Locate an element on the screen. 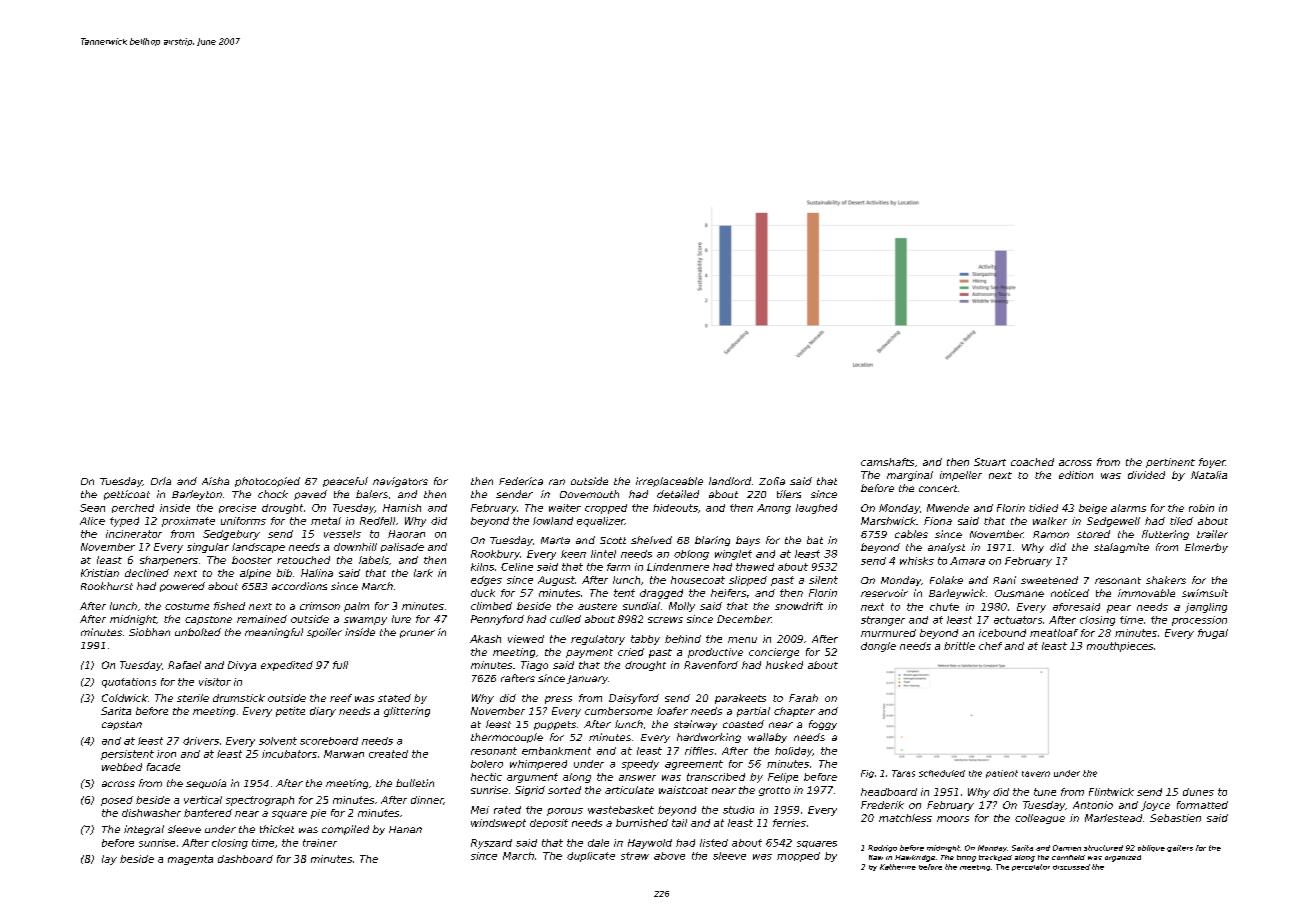 The image size is (1308, 924). Marta is located at coordinates (555, 540).
